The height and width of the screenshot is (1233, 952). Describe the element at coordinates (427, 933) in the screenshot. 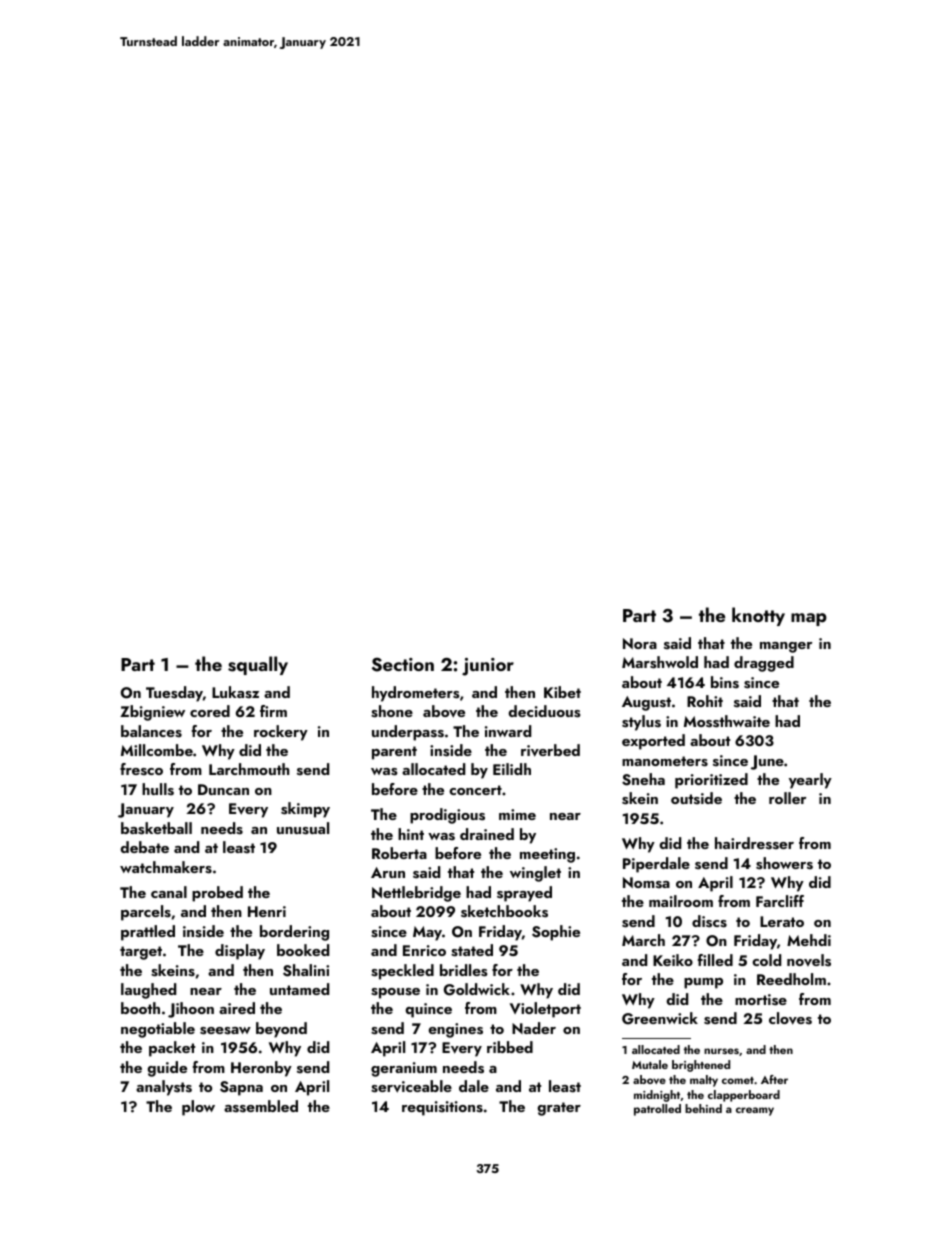

I see `May` at that location.
